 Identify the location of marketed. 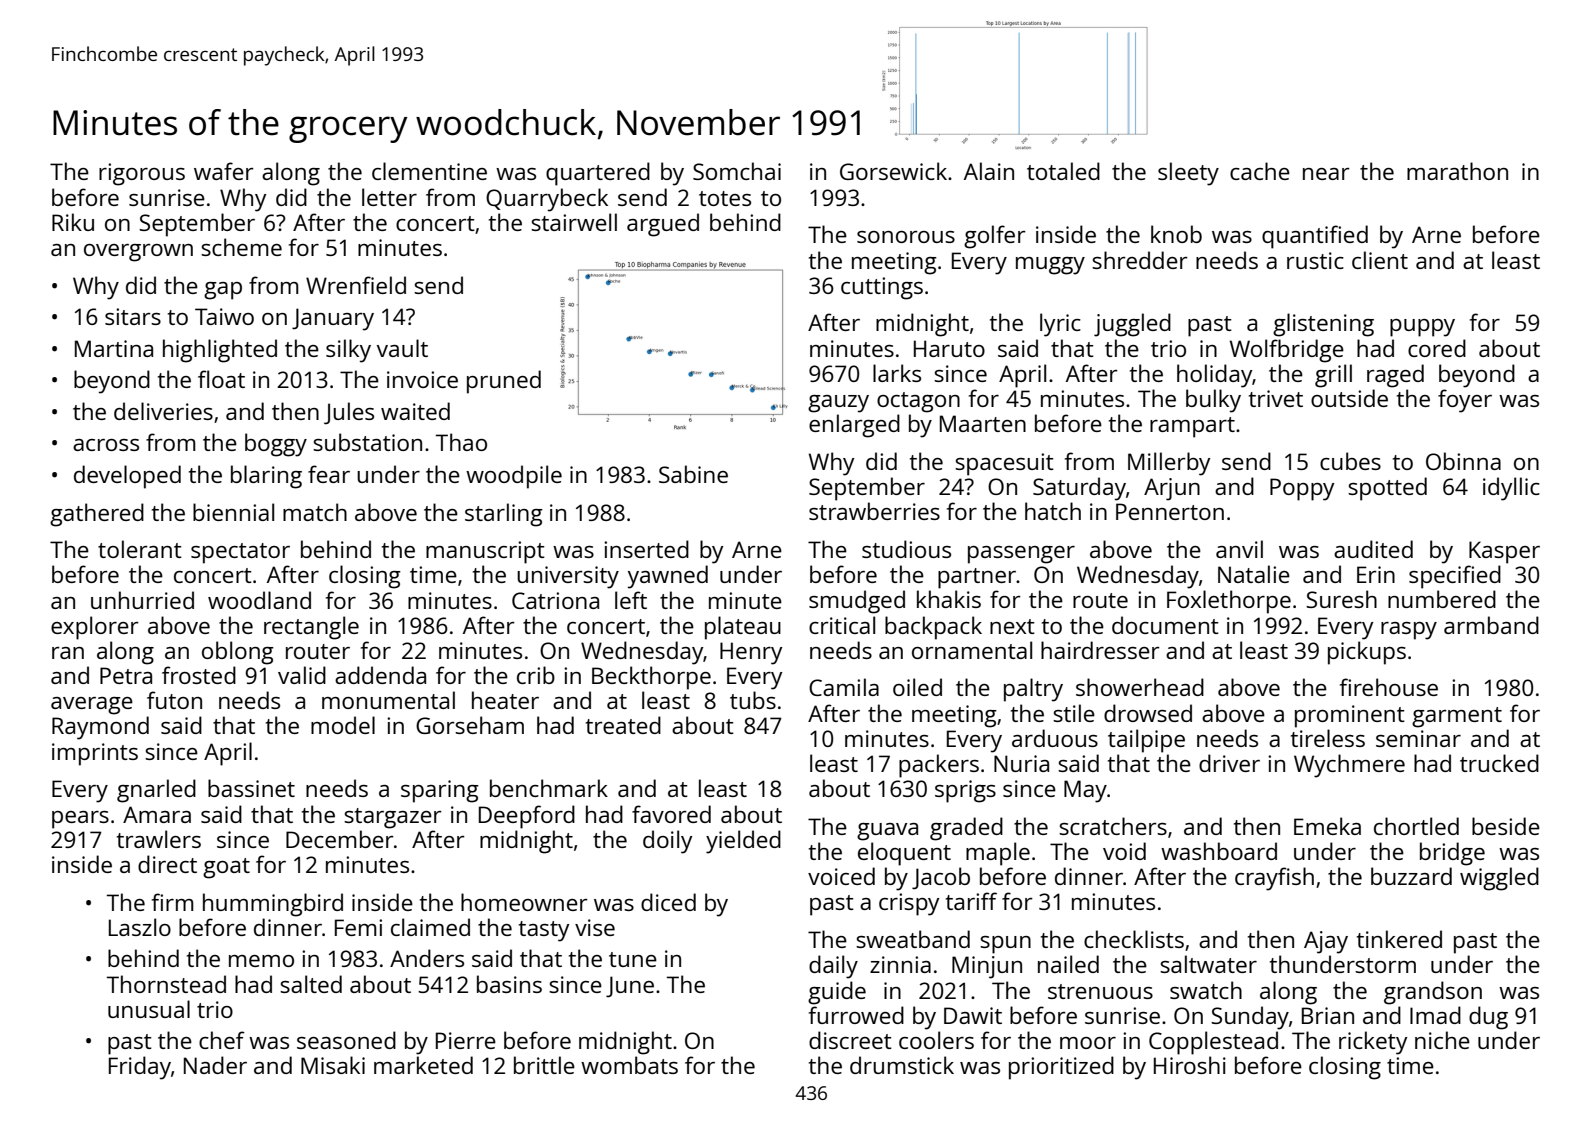
(423, 1065).
